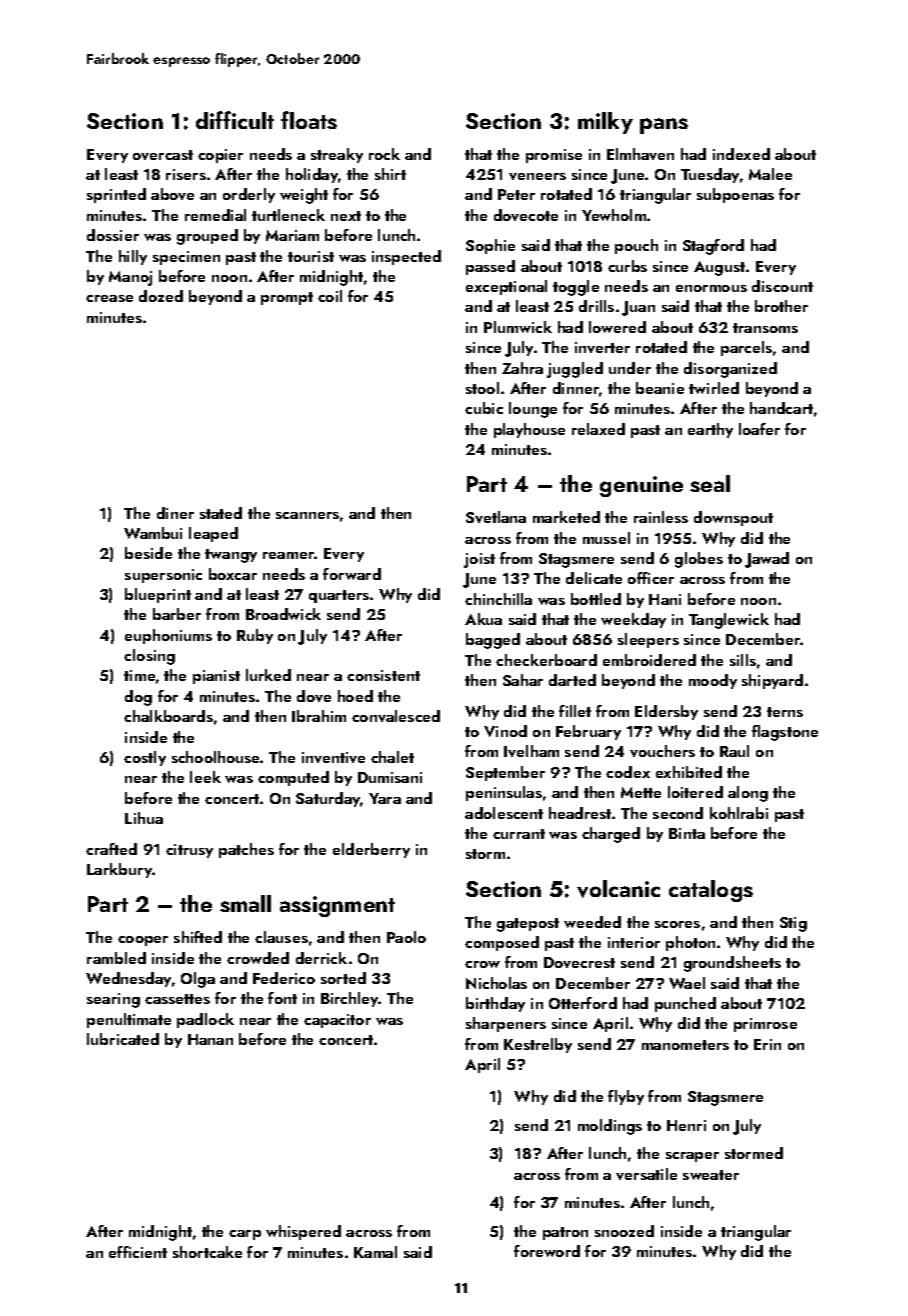 This page has width=908, height=1316. I want to click on Jawad, so click(767, 560).
